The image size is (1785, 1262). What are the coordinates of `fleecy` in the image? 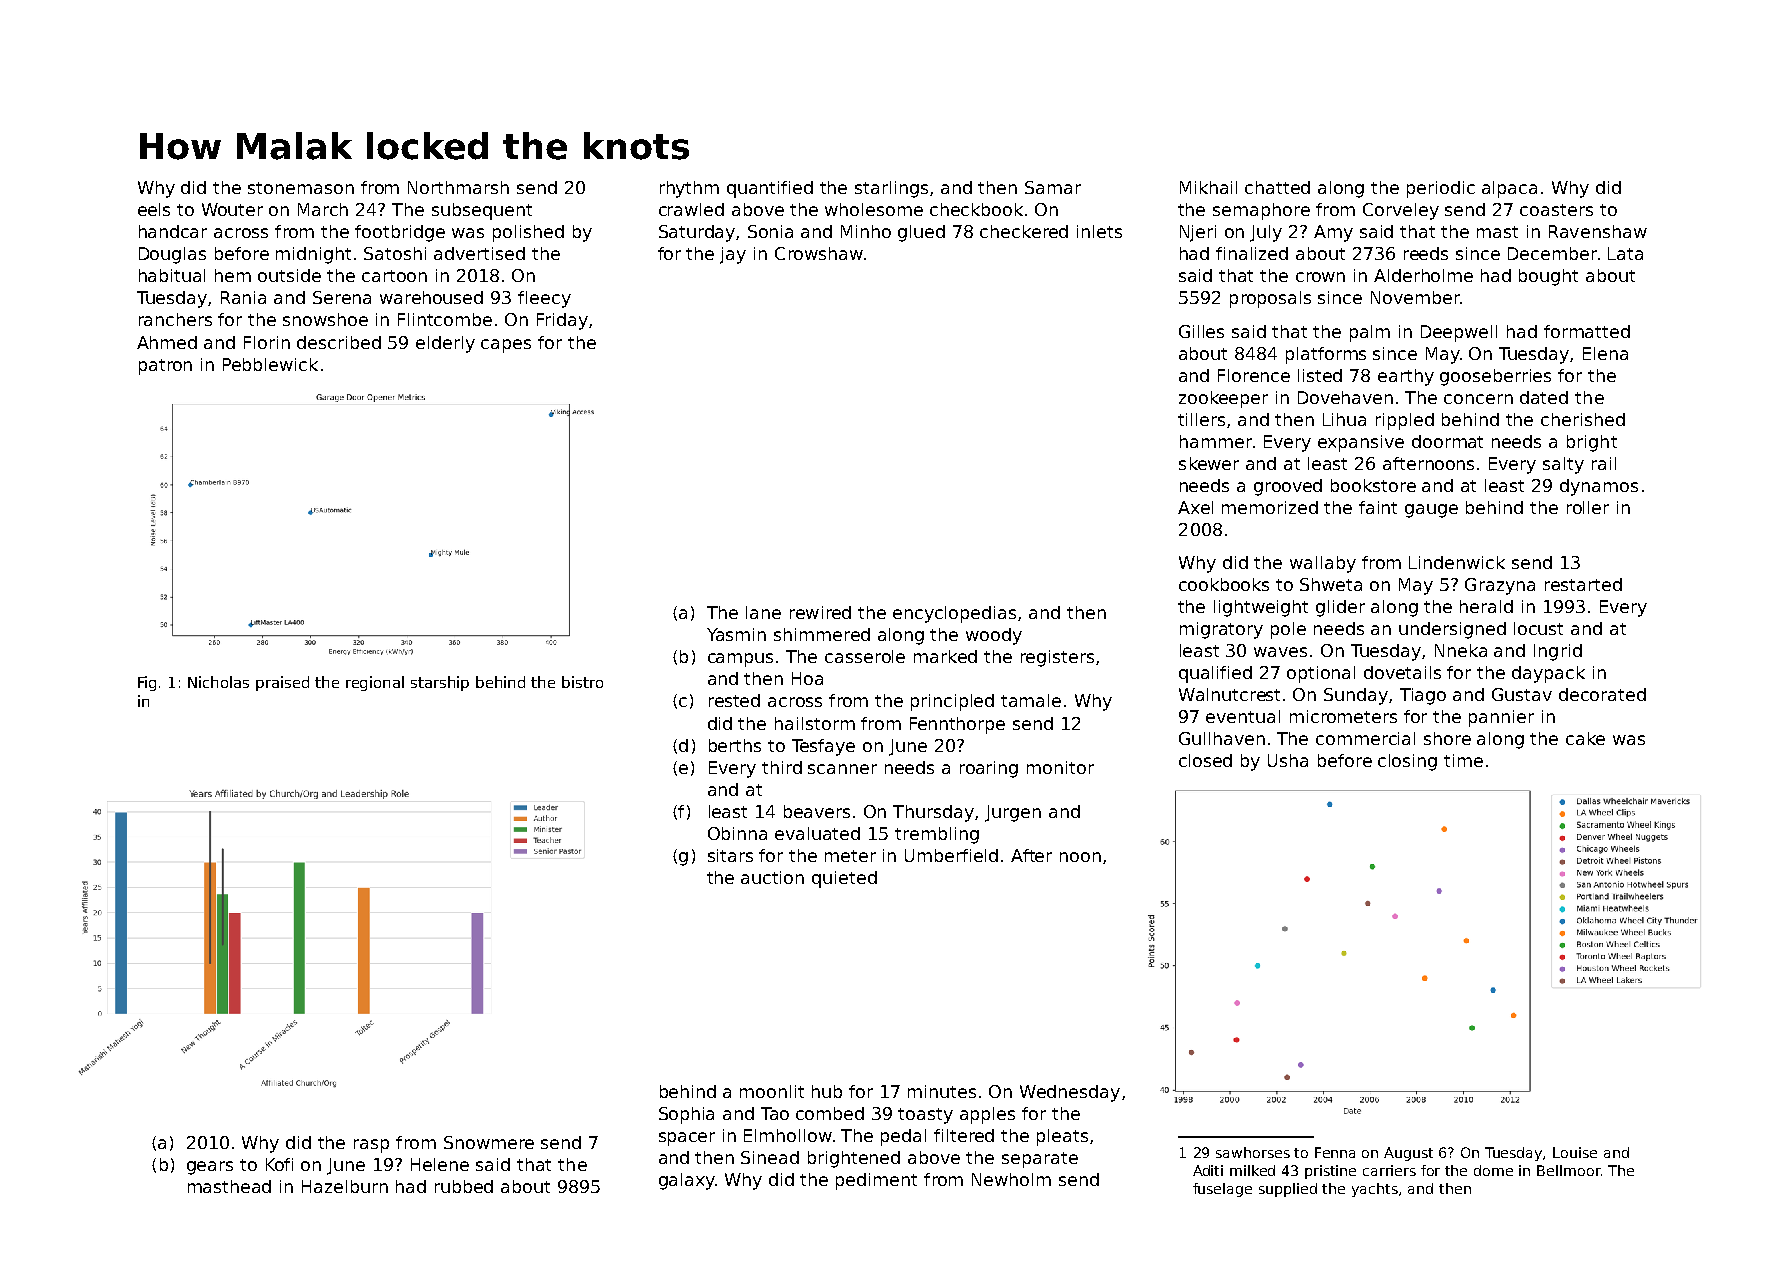 It's located at (544, 299).
